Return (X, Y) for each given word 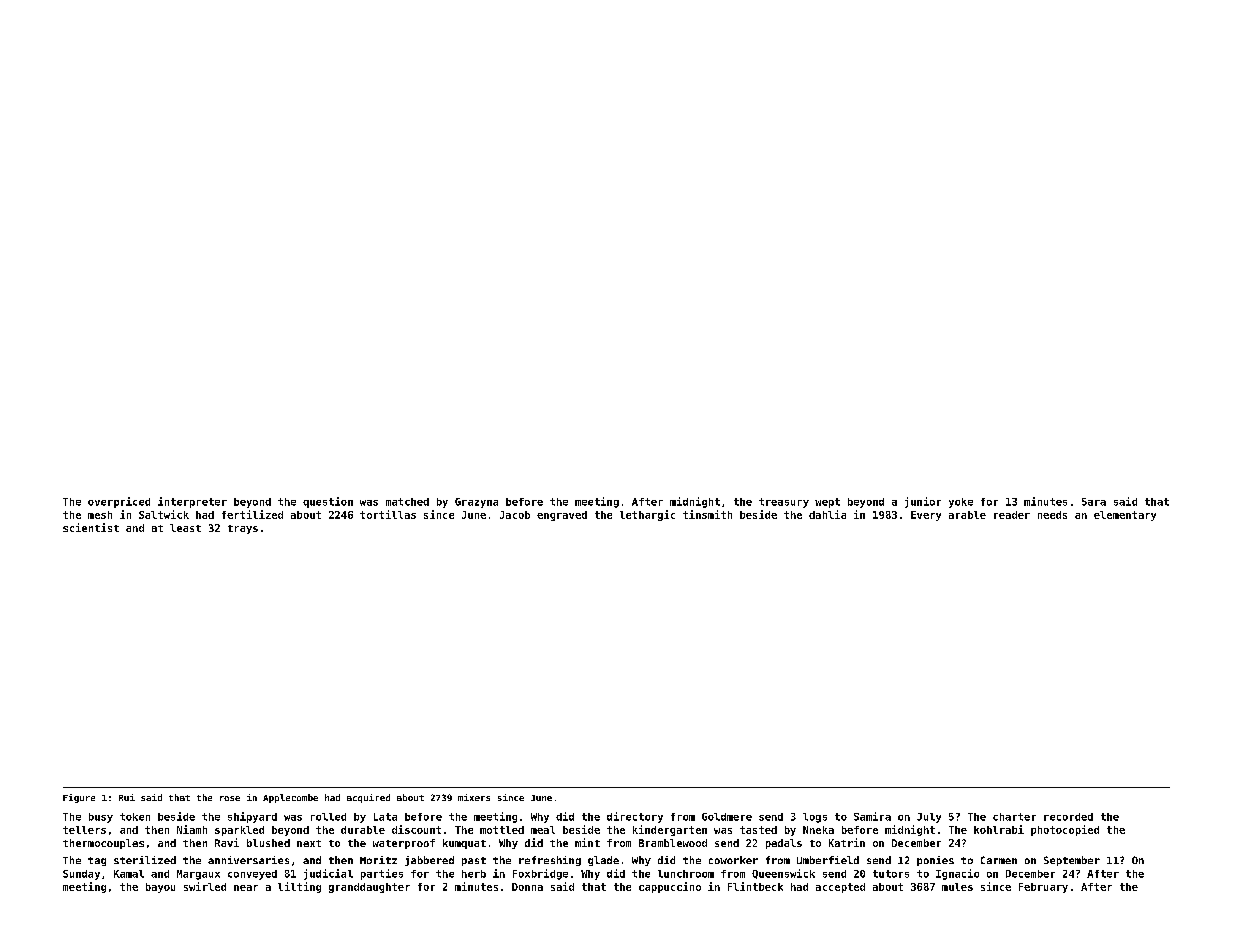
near (246, 888)
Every (926, 516)
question (328, 502)
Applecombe (290, 798)
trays (243, 529)
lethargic (647, 515)
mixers (474, 797)
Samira (872, 816)
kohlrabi (999, 829)
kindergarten (670, 830)
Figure (79, 798)
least (185, 528)
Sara (1094, 502)
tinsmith (707, 514)
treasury (784, 503)
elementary (1125, 516)
